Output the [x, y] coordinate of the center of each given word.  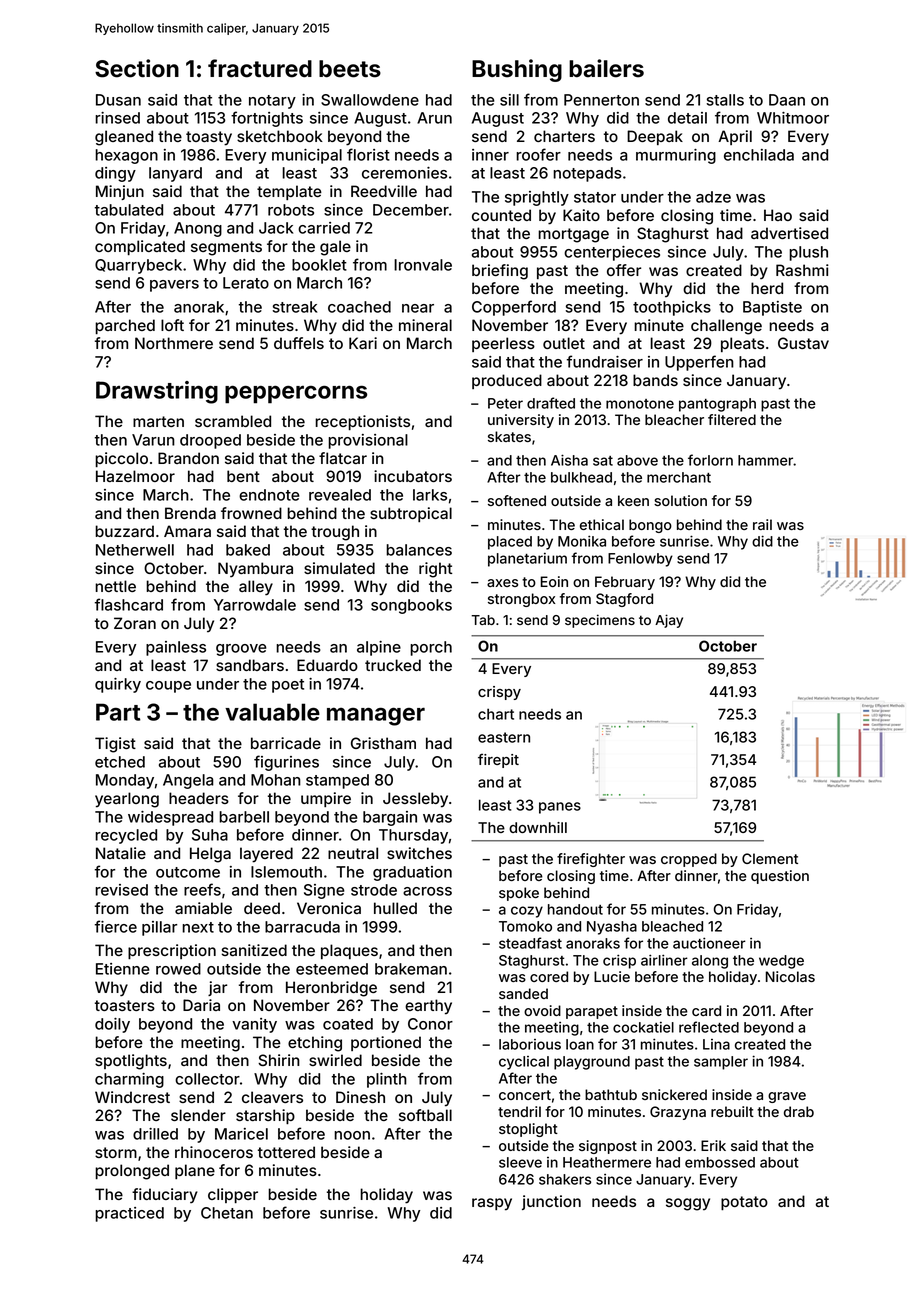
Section [137, 68]
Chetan [227, 1213]
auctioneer [709, 943]
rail [762, 524]
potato [744, 1203]
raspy [492, 1204]
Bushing [517, 70]
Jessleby [415, 800]
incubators [413, 476]
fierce [116, 926]
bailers [606, 68]
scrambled [233, 421]
